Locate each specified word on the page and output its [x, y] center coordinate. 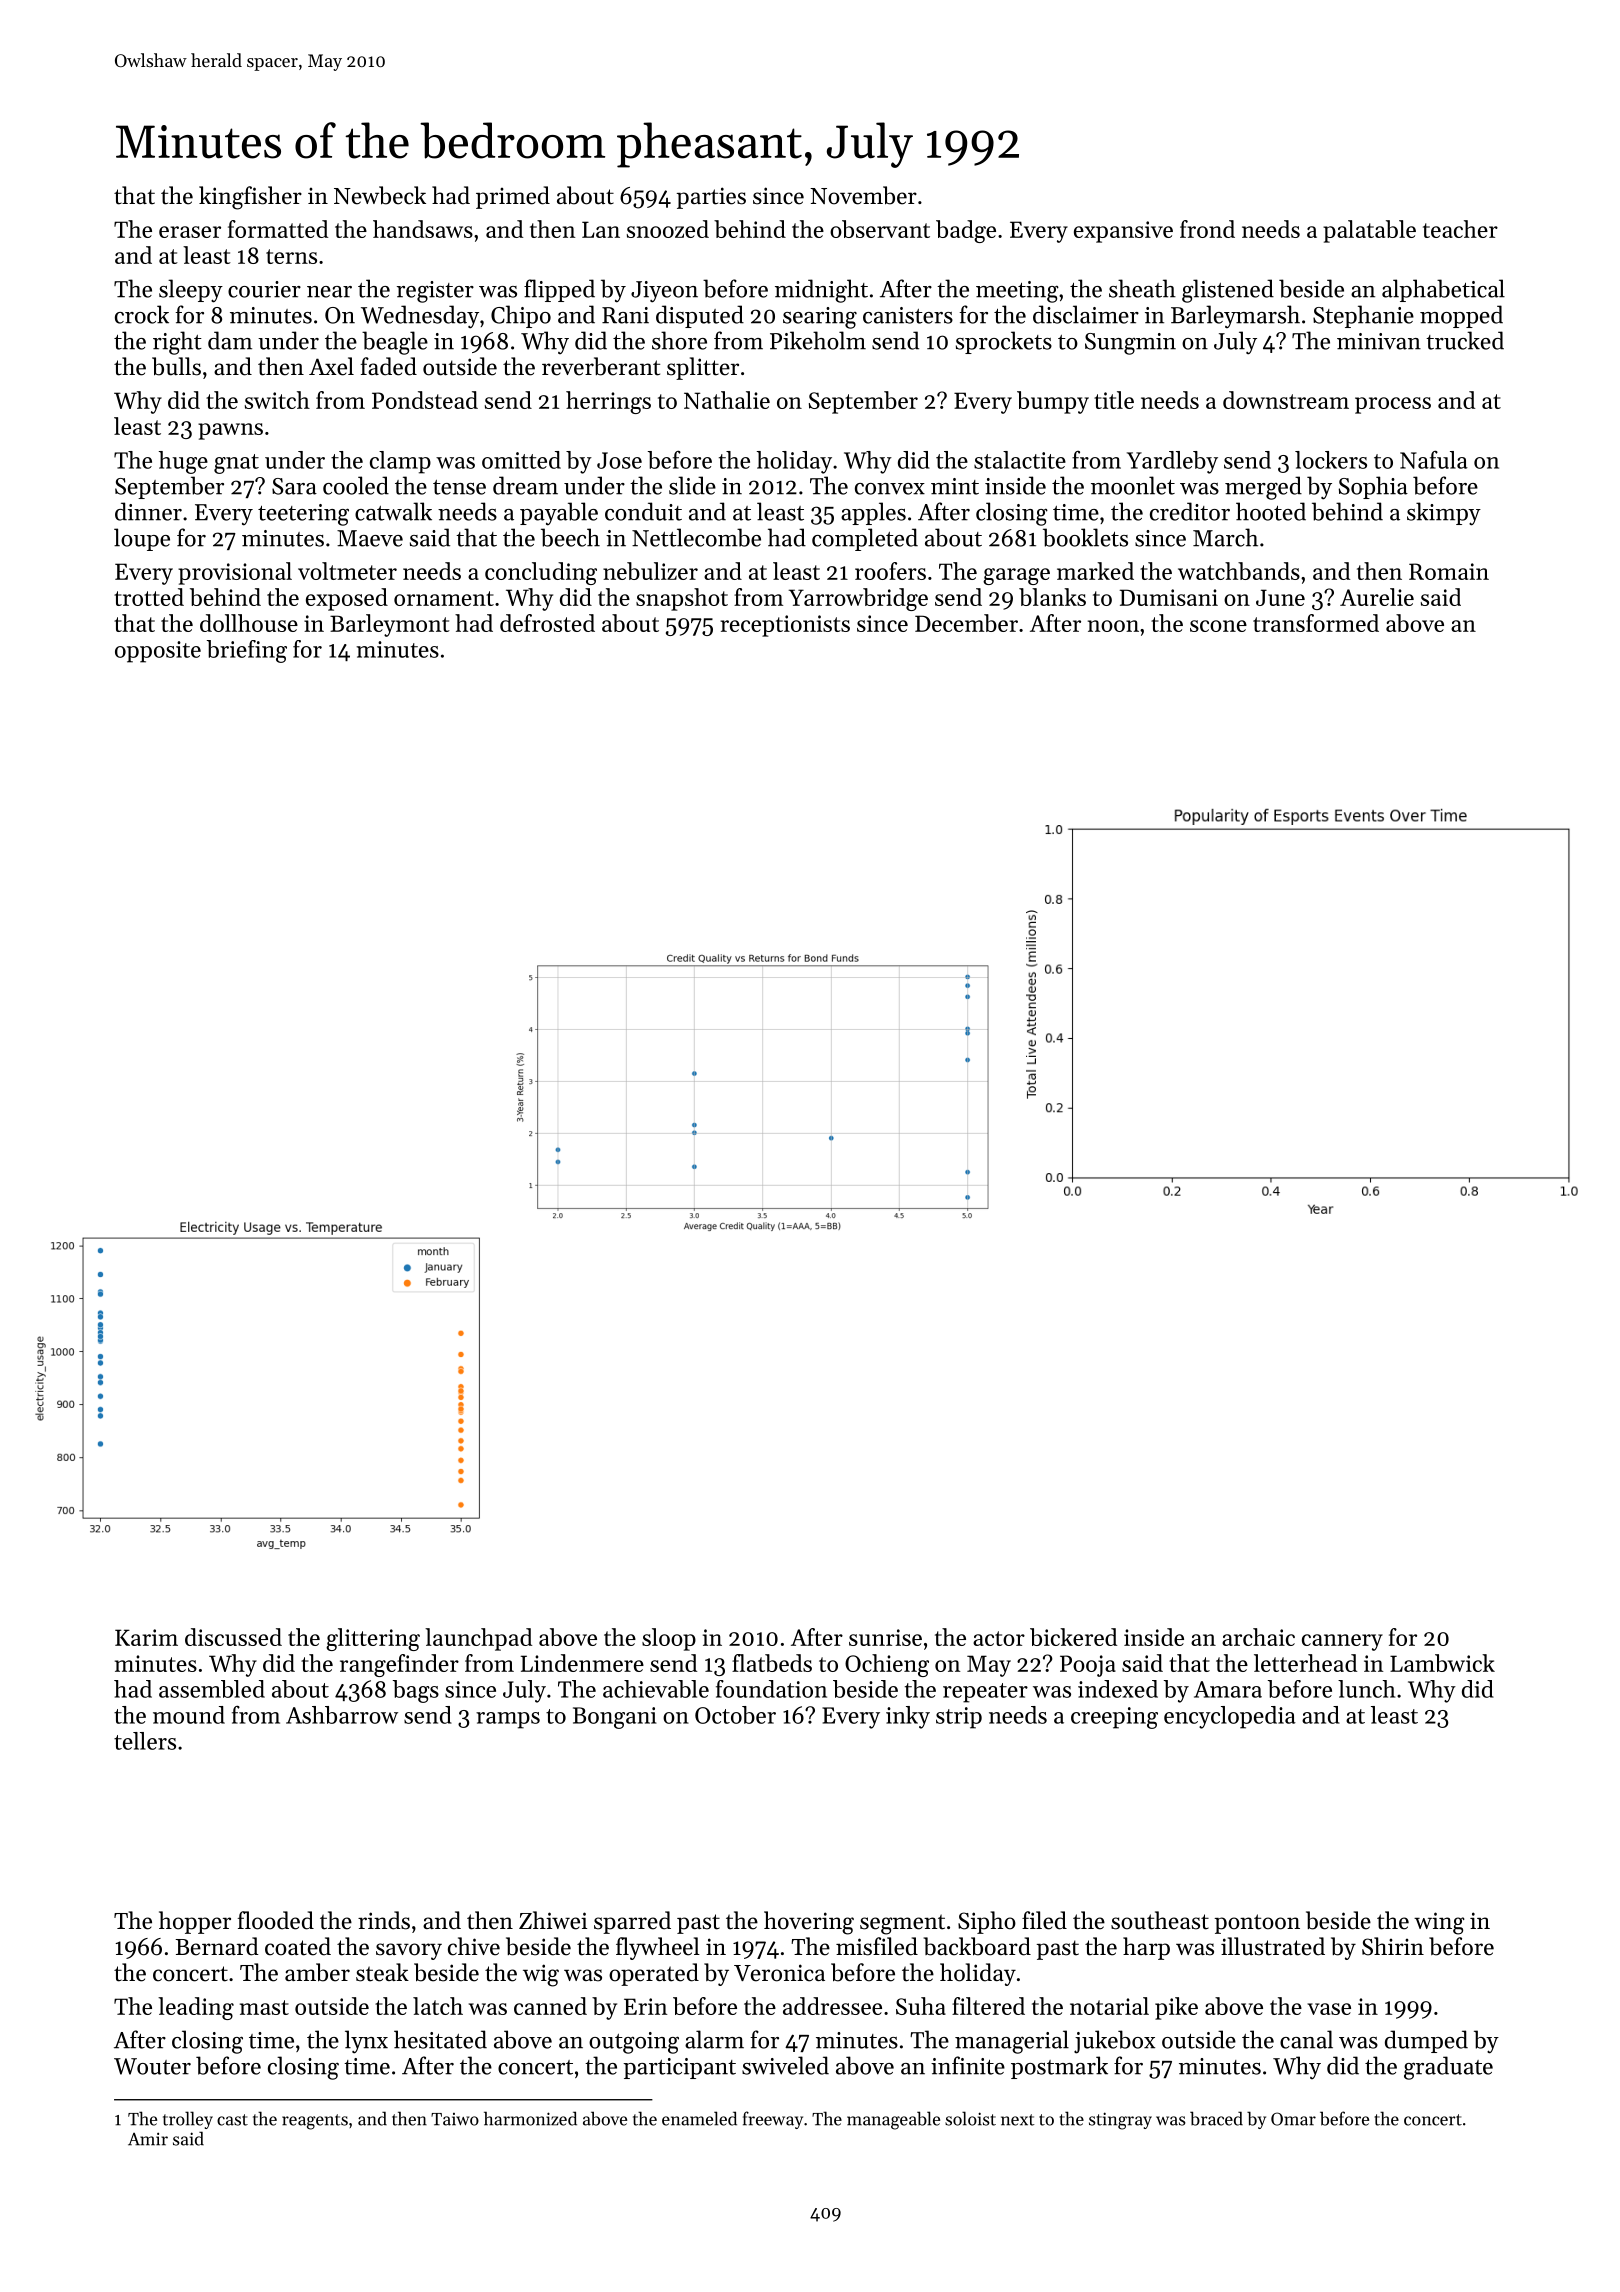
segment [902, 1924]
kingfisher [250, 198]
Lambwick [1442, 1663]
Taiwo [455, 2119]
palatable [1369, 231]
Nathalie [727, 400]
